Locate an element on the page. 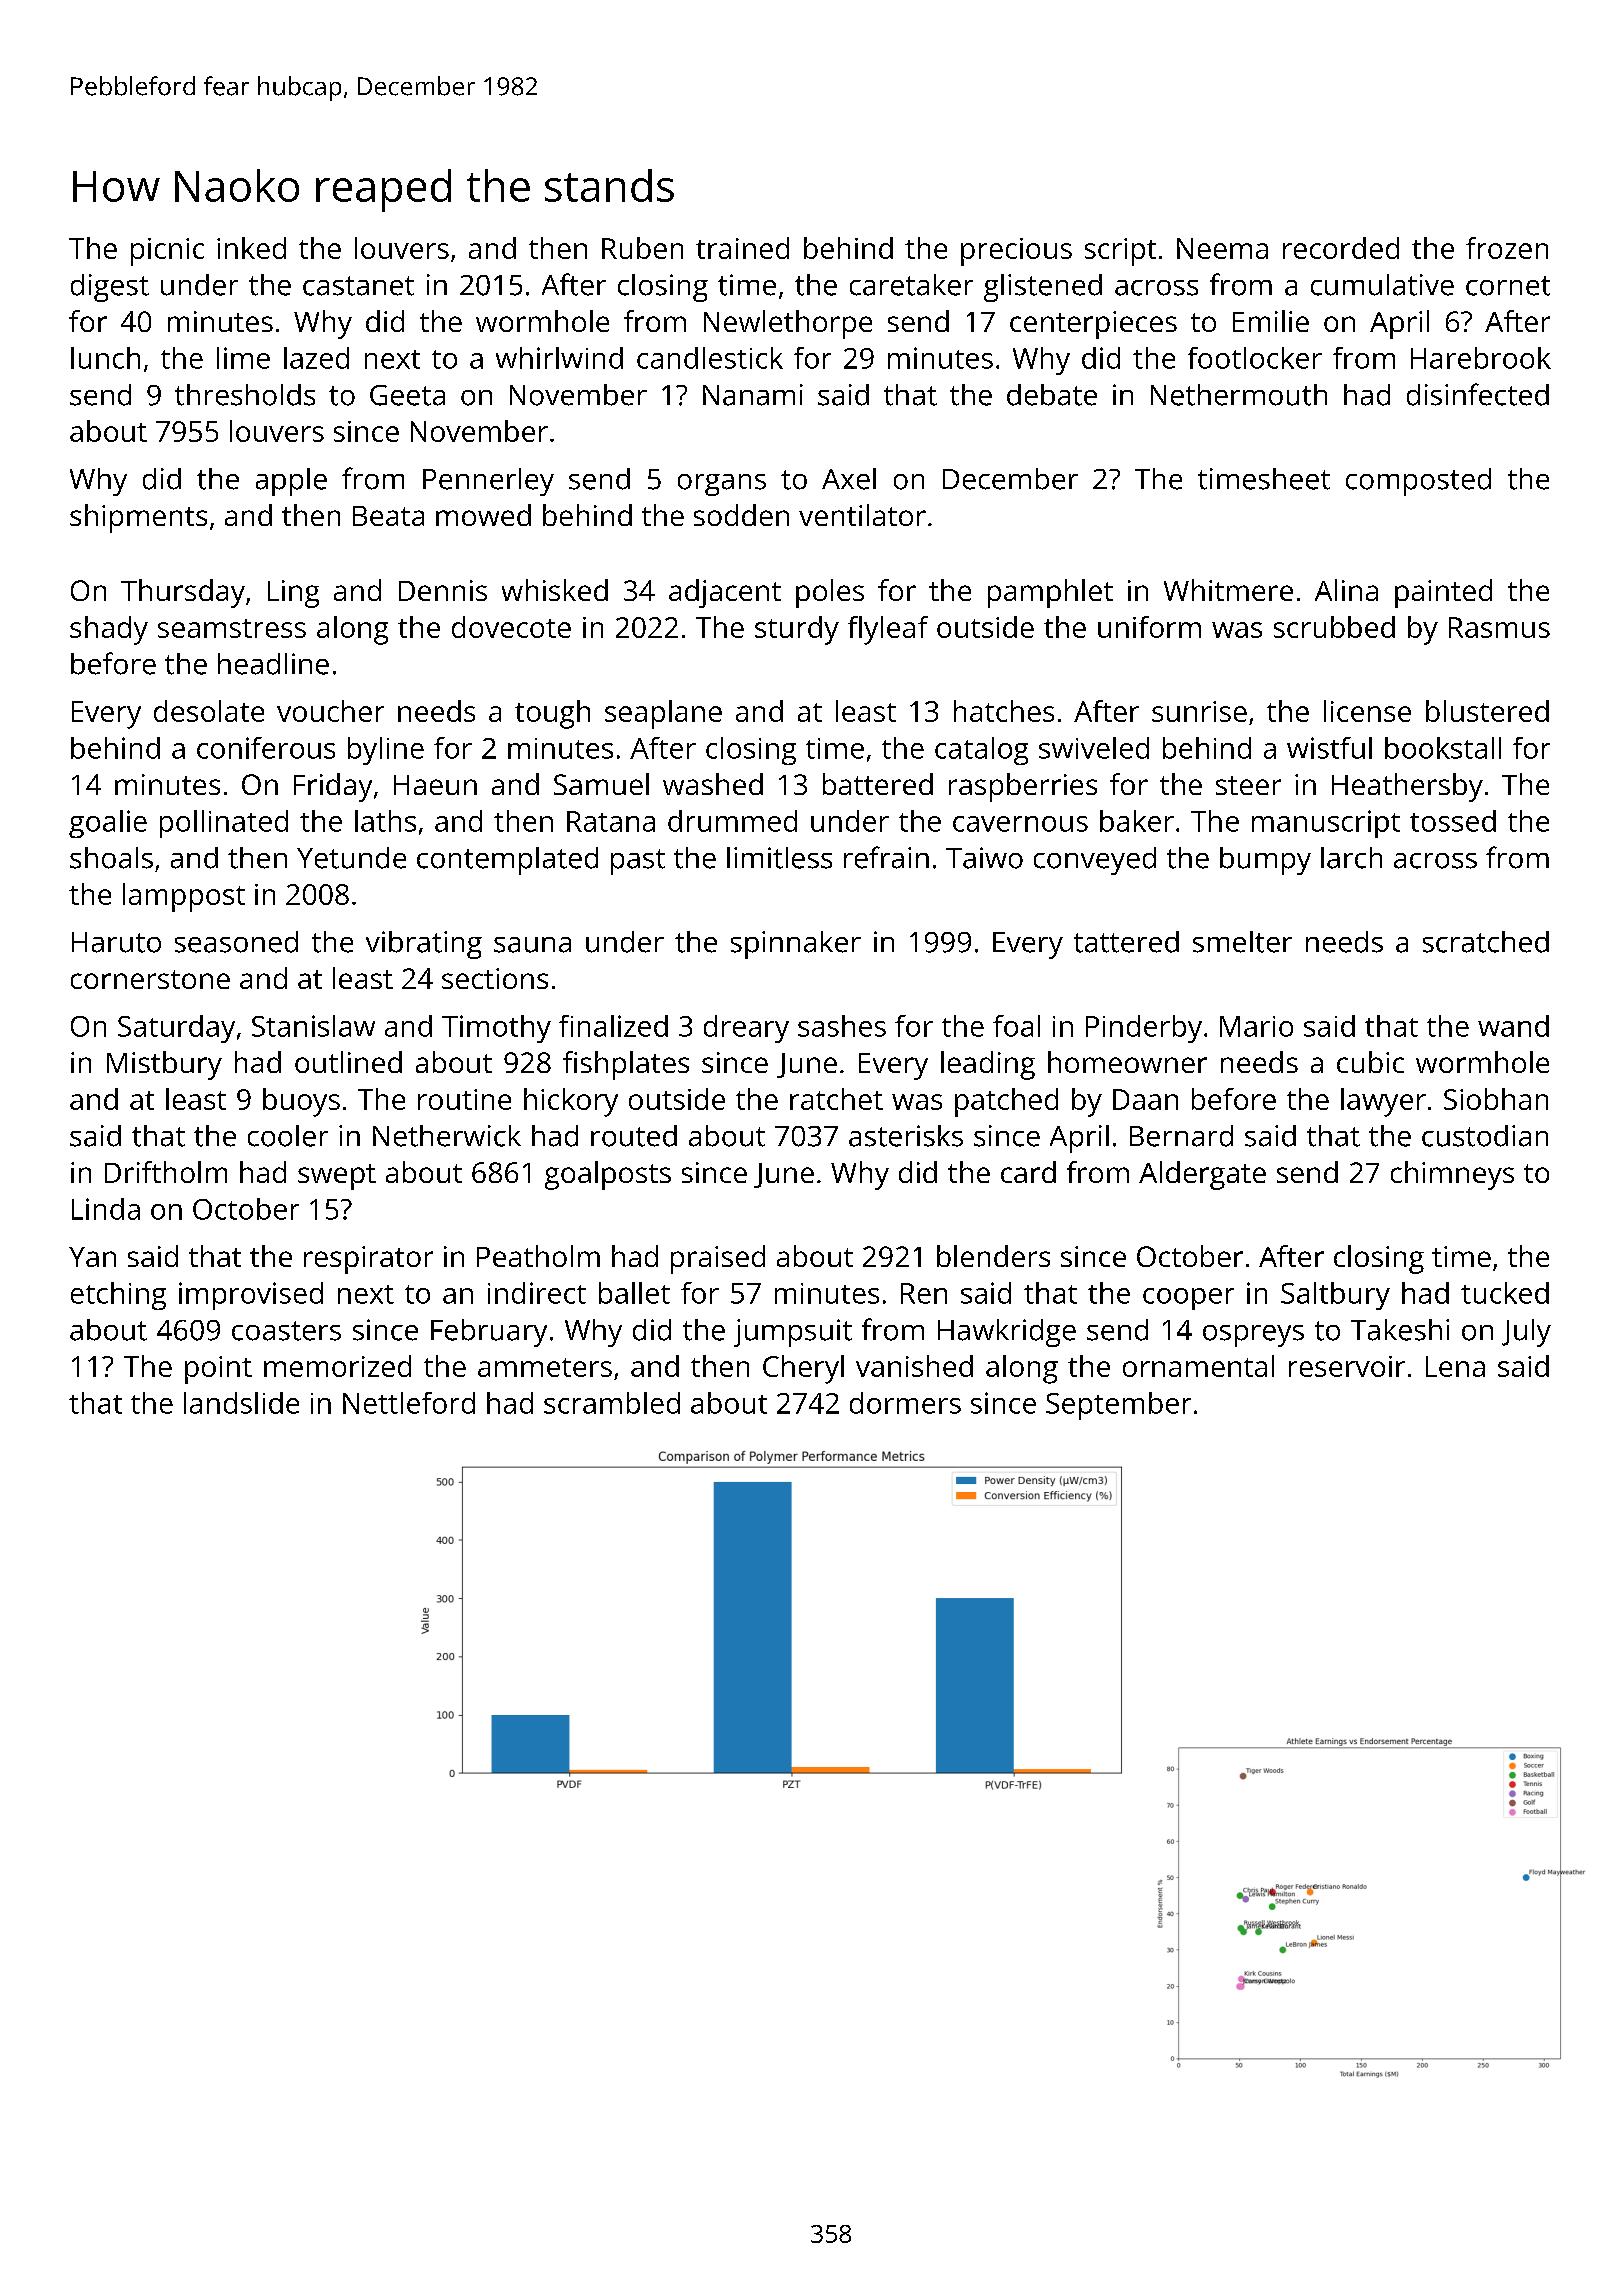  outlined is located at coordinates (348, 1062).
